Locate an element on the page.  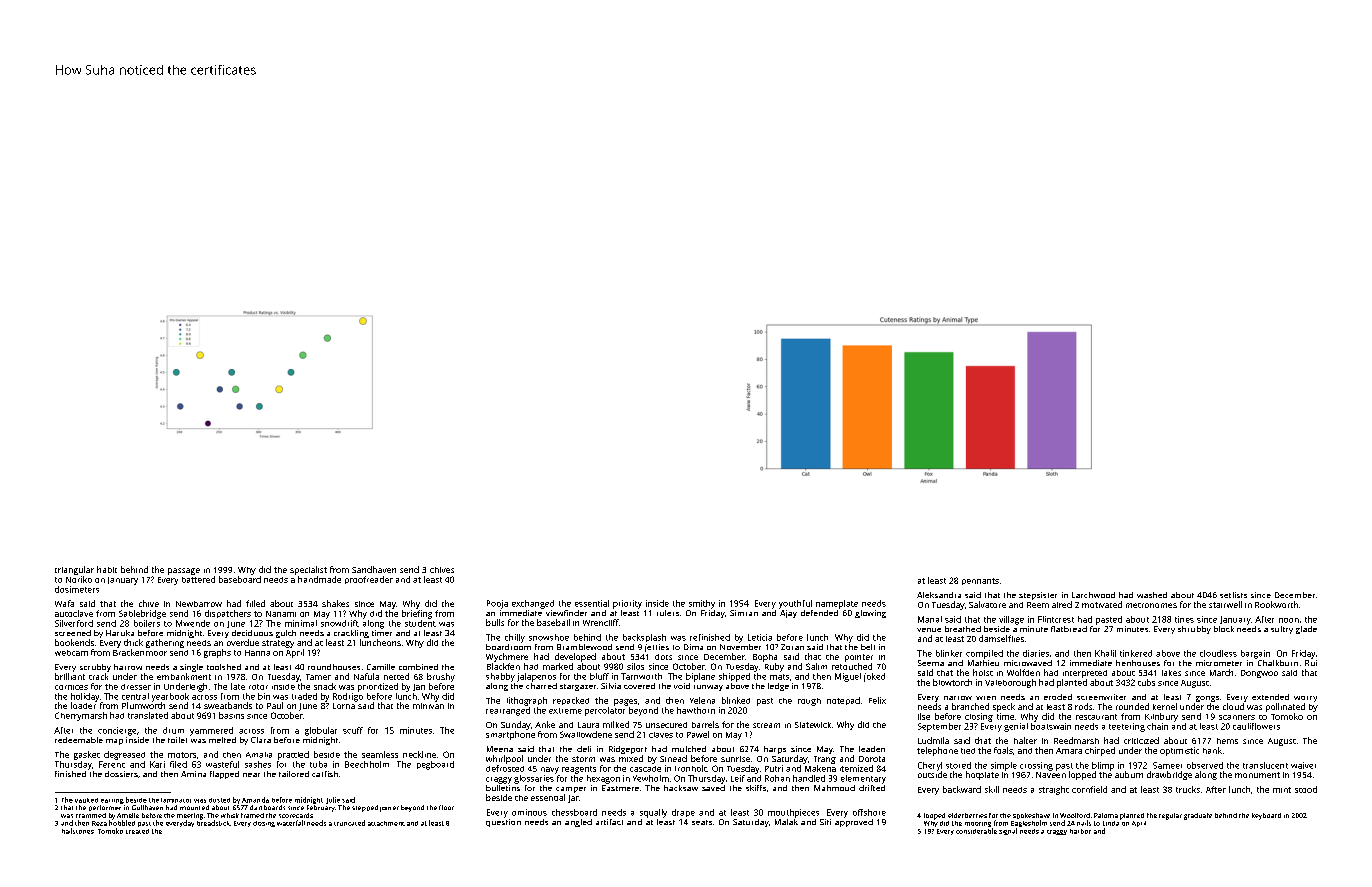
considerable is located at coordinates (976, 831).
